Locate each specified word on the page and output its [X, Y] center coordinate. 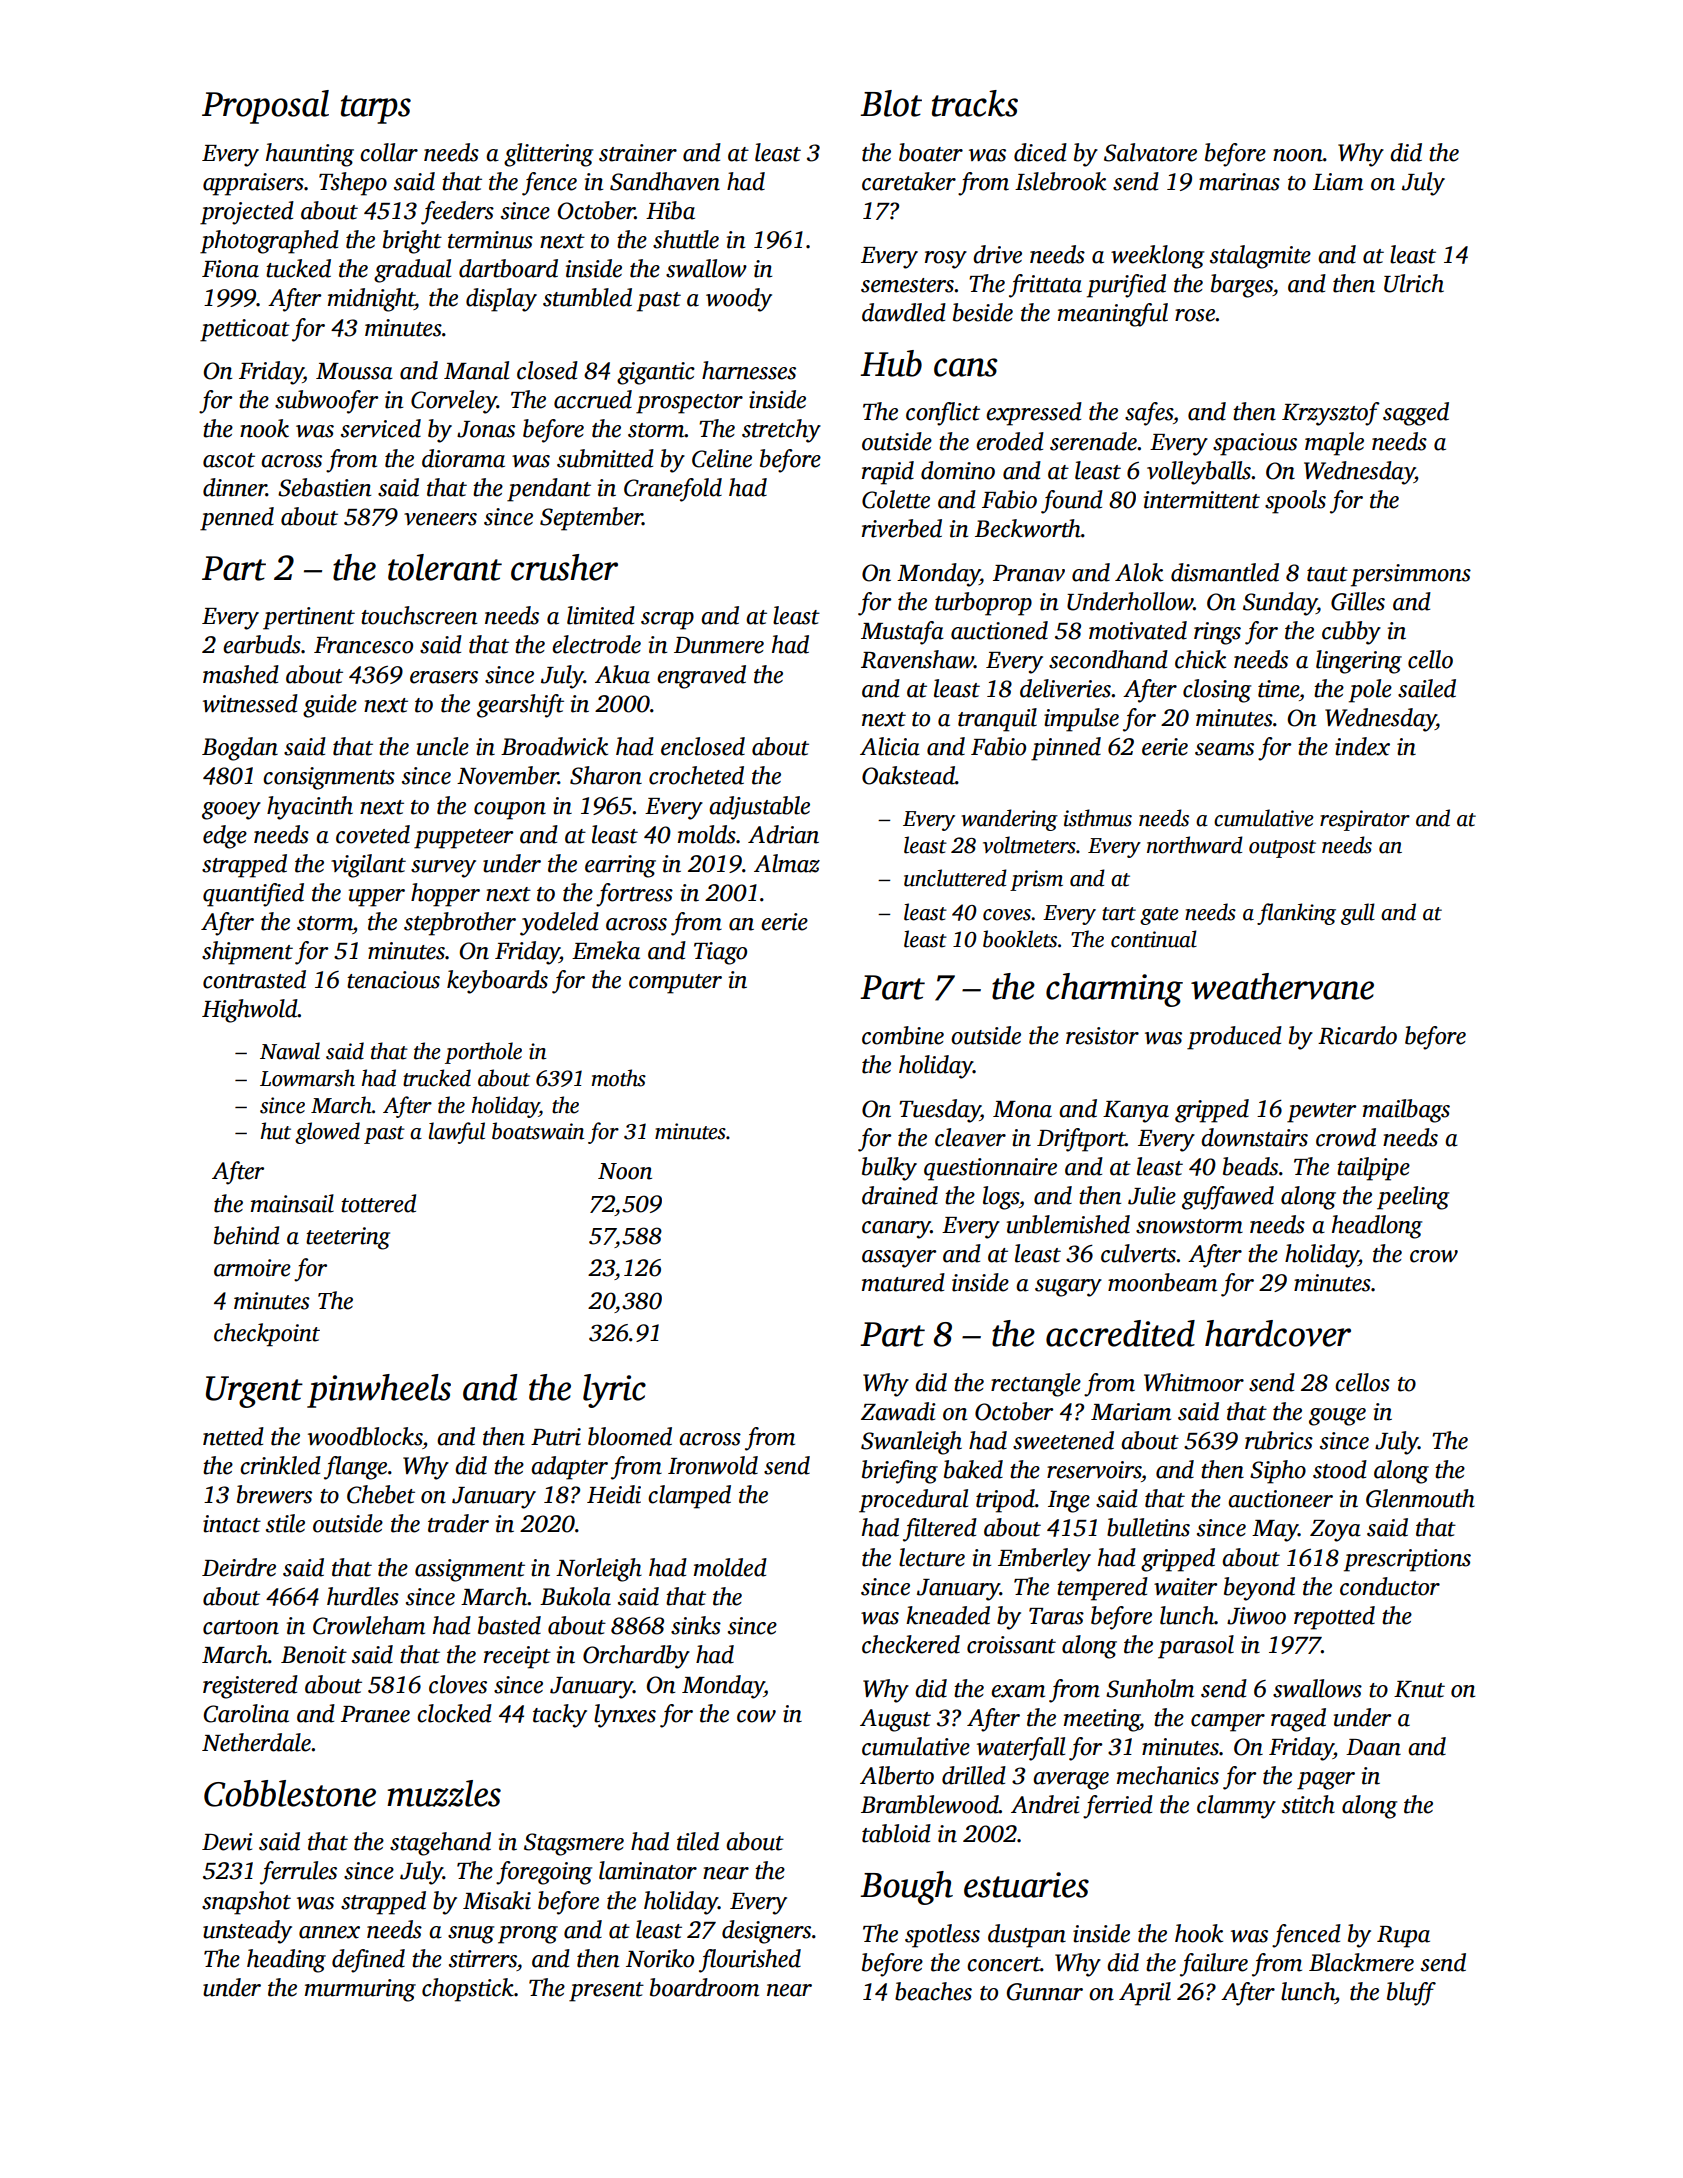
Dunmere [719, 645]
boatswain [538, 1131]
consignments [329, 778]
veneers [440, 519]
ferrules [298, 1873]
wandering [1009, 820]
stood [1340, 1469]
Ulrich [1414, 283]
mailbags [1406, 1111]
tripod [1005, 1501]
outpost [1282, 849]
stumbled [587, 297]
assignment [470, 1570]
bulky [889, 1169]
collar [389, 152]
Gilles [1358, 601]
